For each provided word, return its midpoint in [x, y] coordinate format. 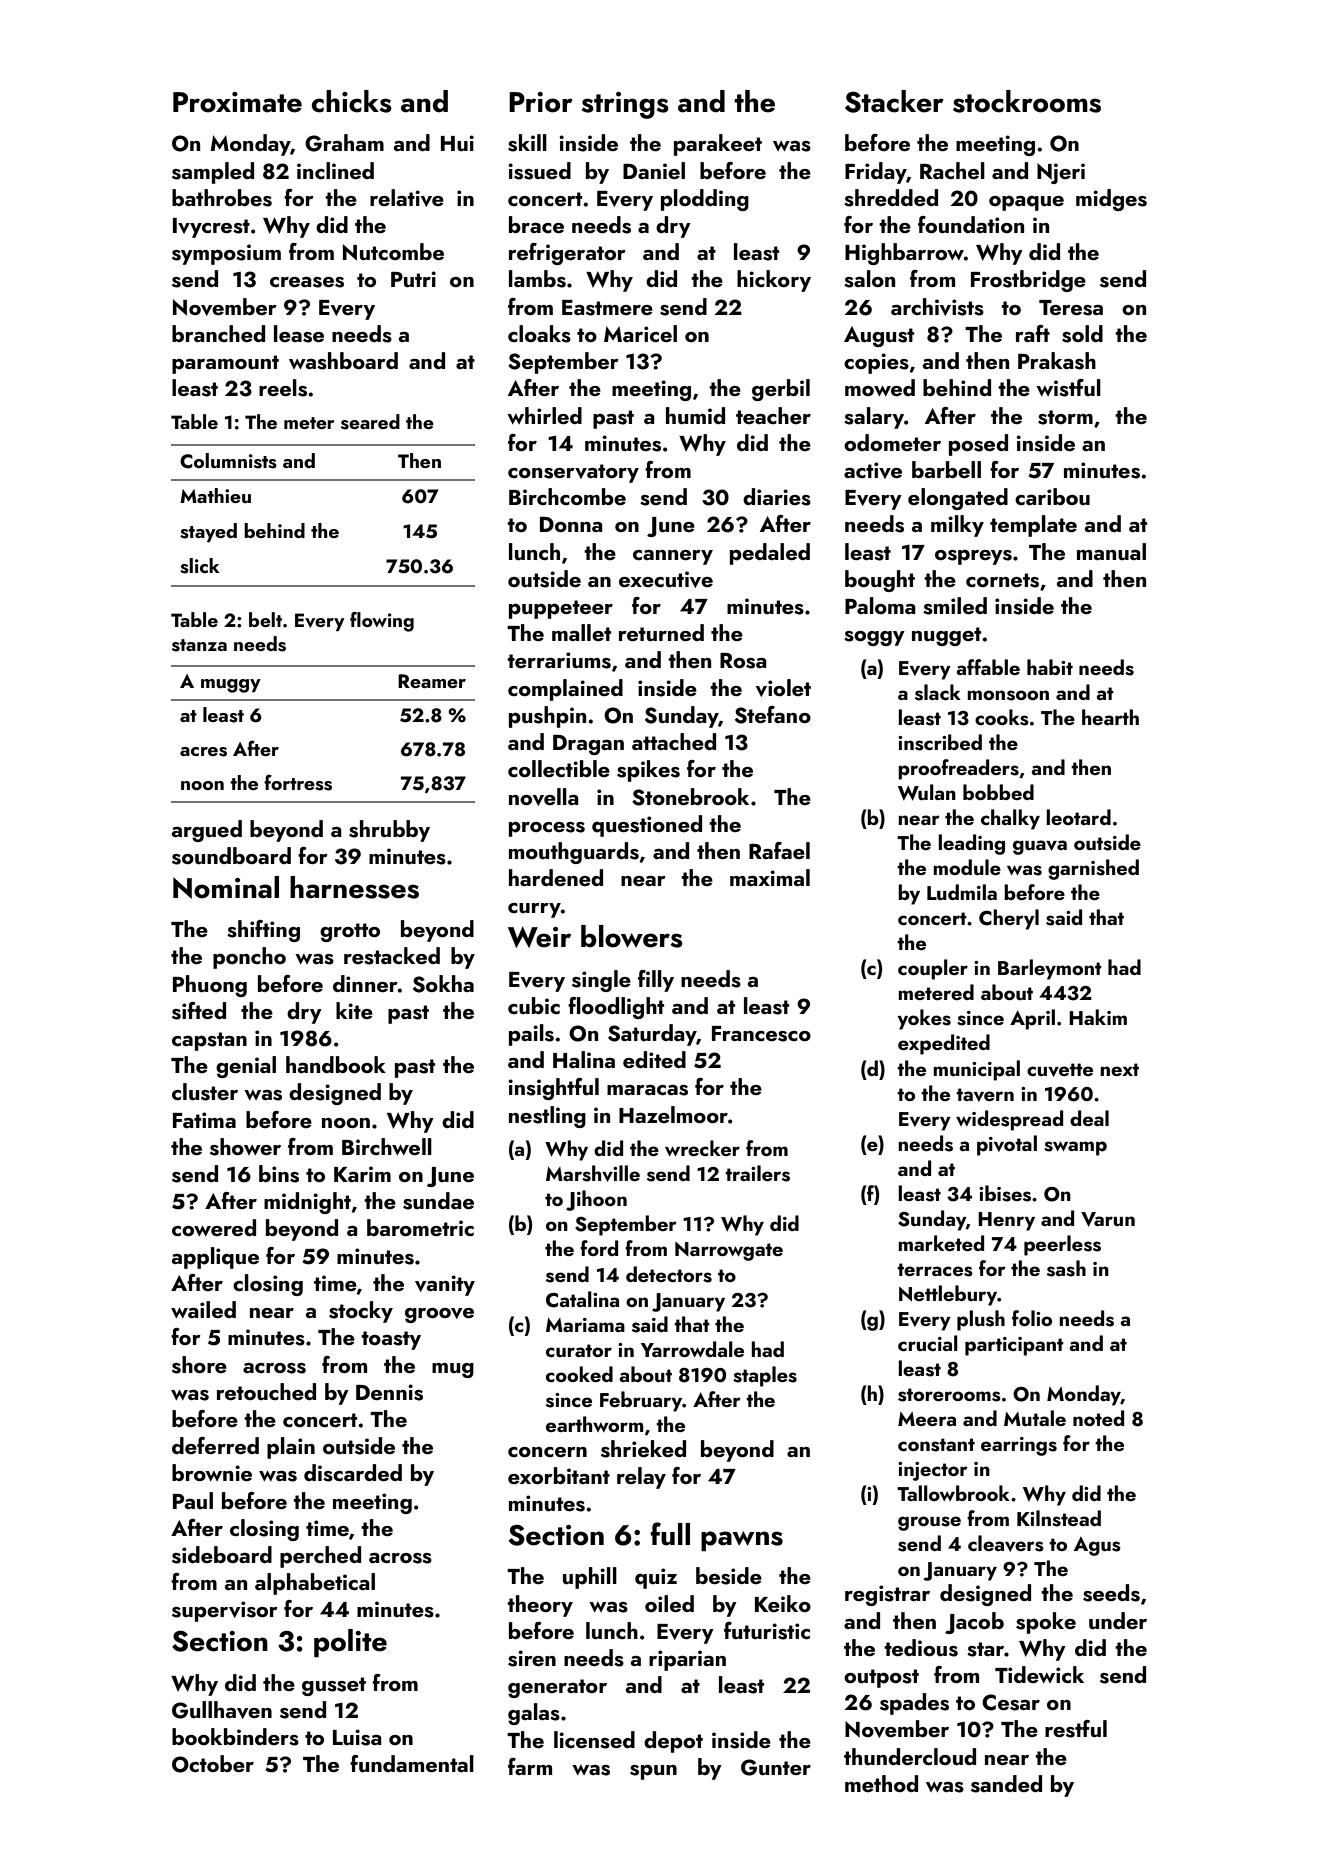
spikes [648, 771]
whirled [544, 415]
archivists [937, 307]
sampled [213, 173]
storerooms [949, 1395]
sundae [438, 1201]
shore [199, 1365]
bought [880, 581]
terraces [935, 1270]
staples [765, 1376]
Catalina [582, 1299]
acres [203, 752]
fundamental [412, 1763]
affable [988, 667]
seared [370, 422]
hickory [774, 281]
